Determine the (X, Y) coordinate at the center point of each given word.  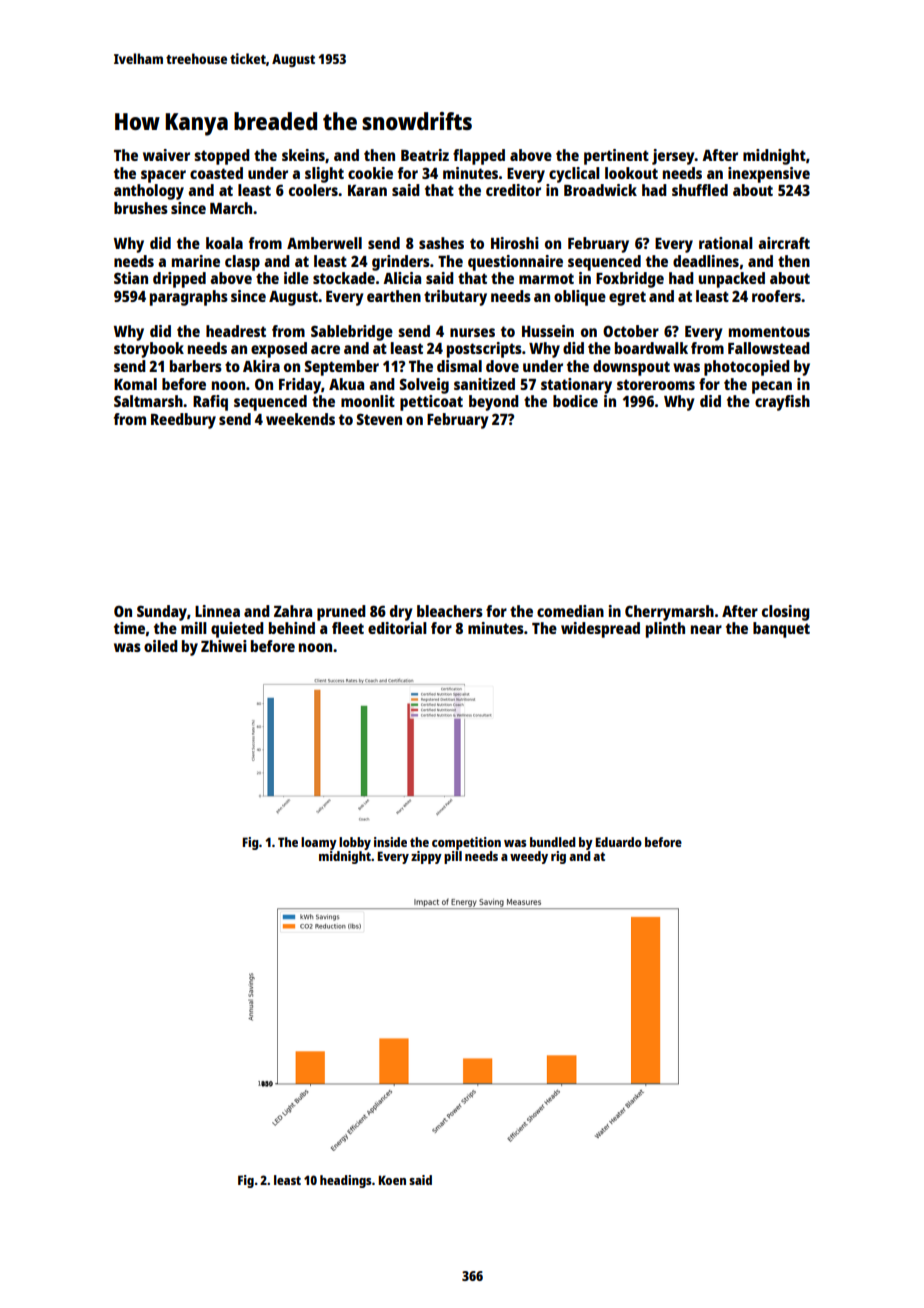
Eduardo (618, 842)
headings (345, 1181)
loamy (319, 843)
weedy (529, 857)
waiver (166, 155)
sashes (441, 243)
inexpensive (769, 175)
